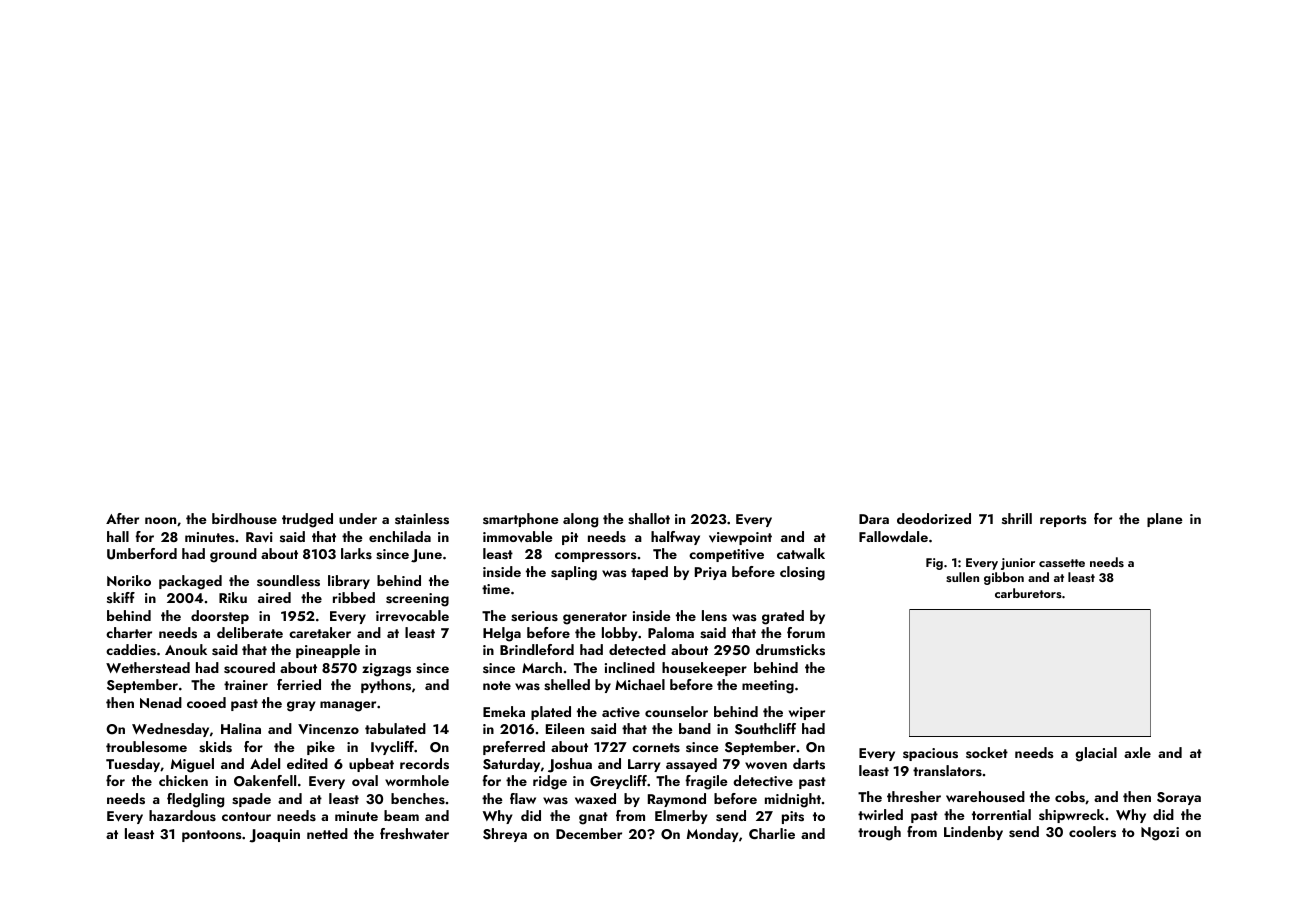 Image resolution: width=1308 pixels, height=924 pixels. Describe the element at coordinates (502, 634) in the screenshot. I see `Helga` at that location.
